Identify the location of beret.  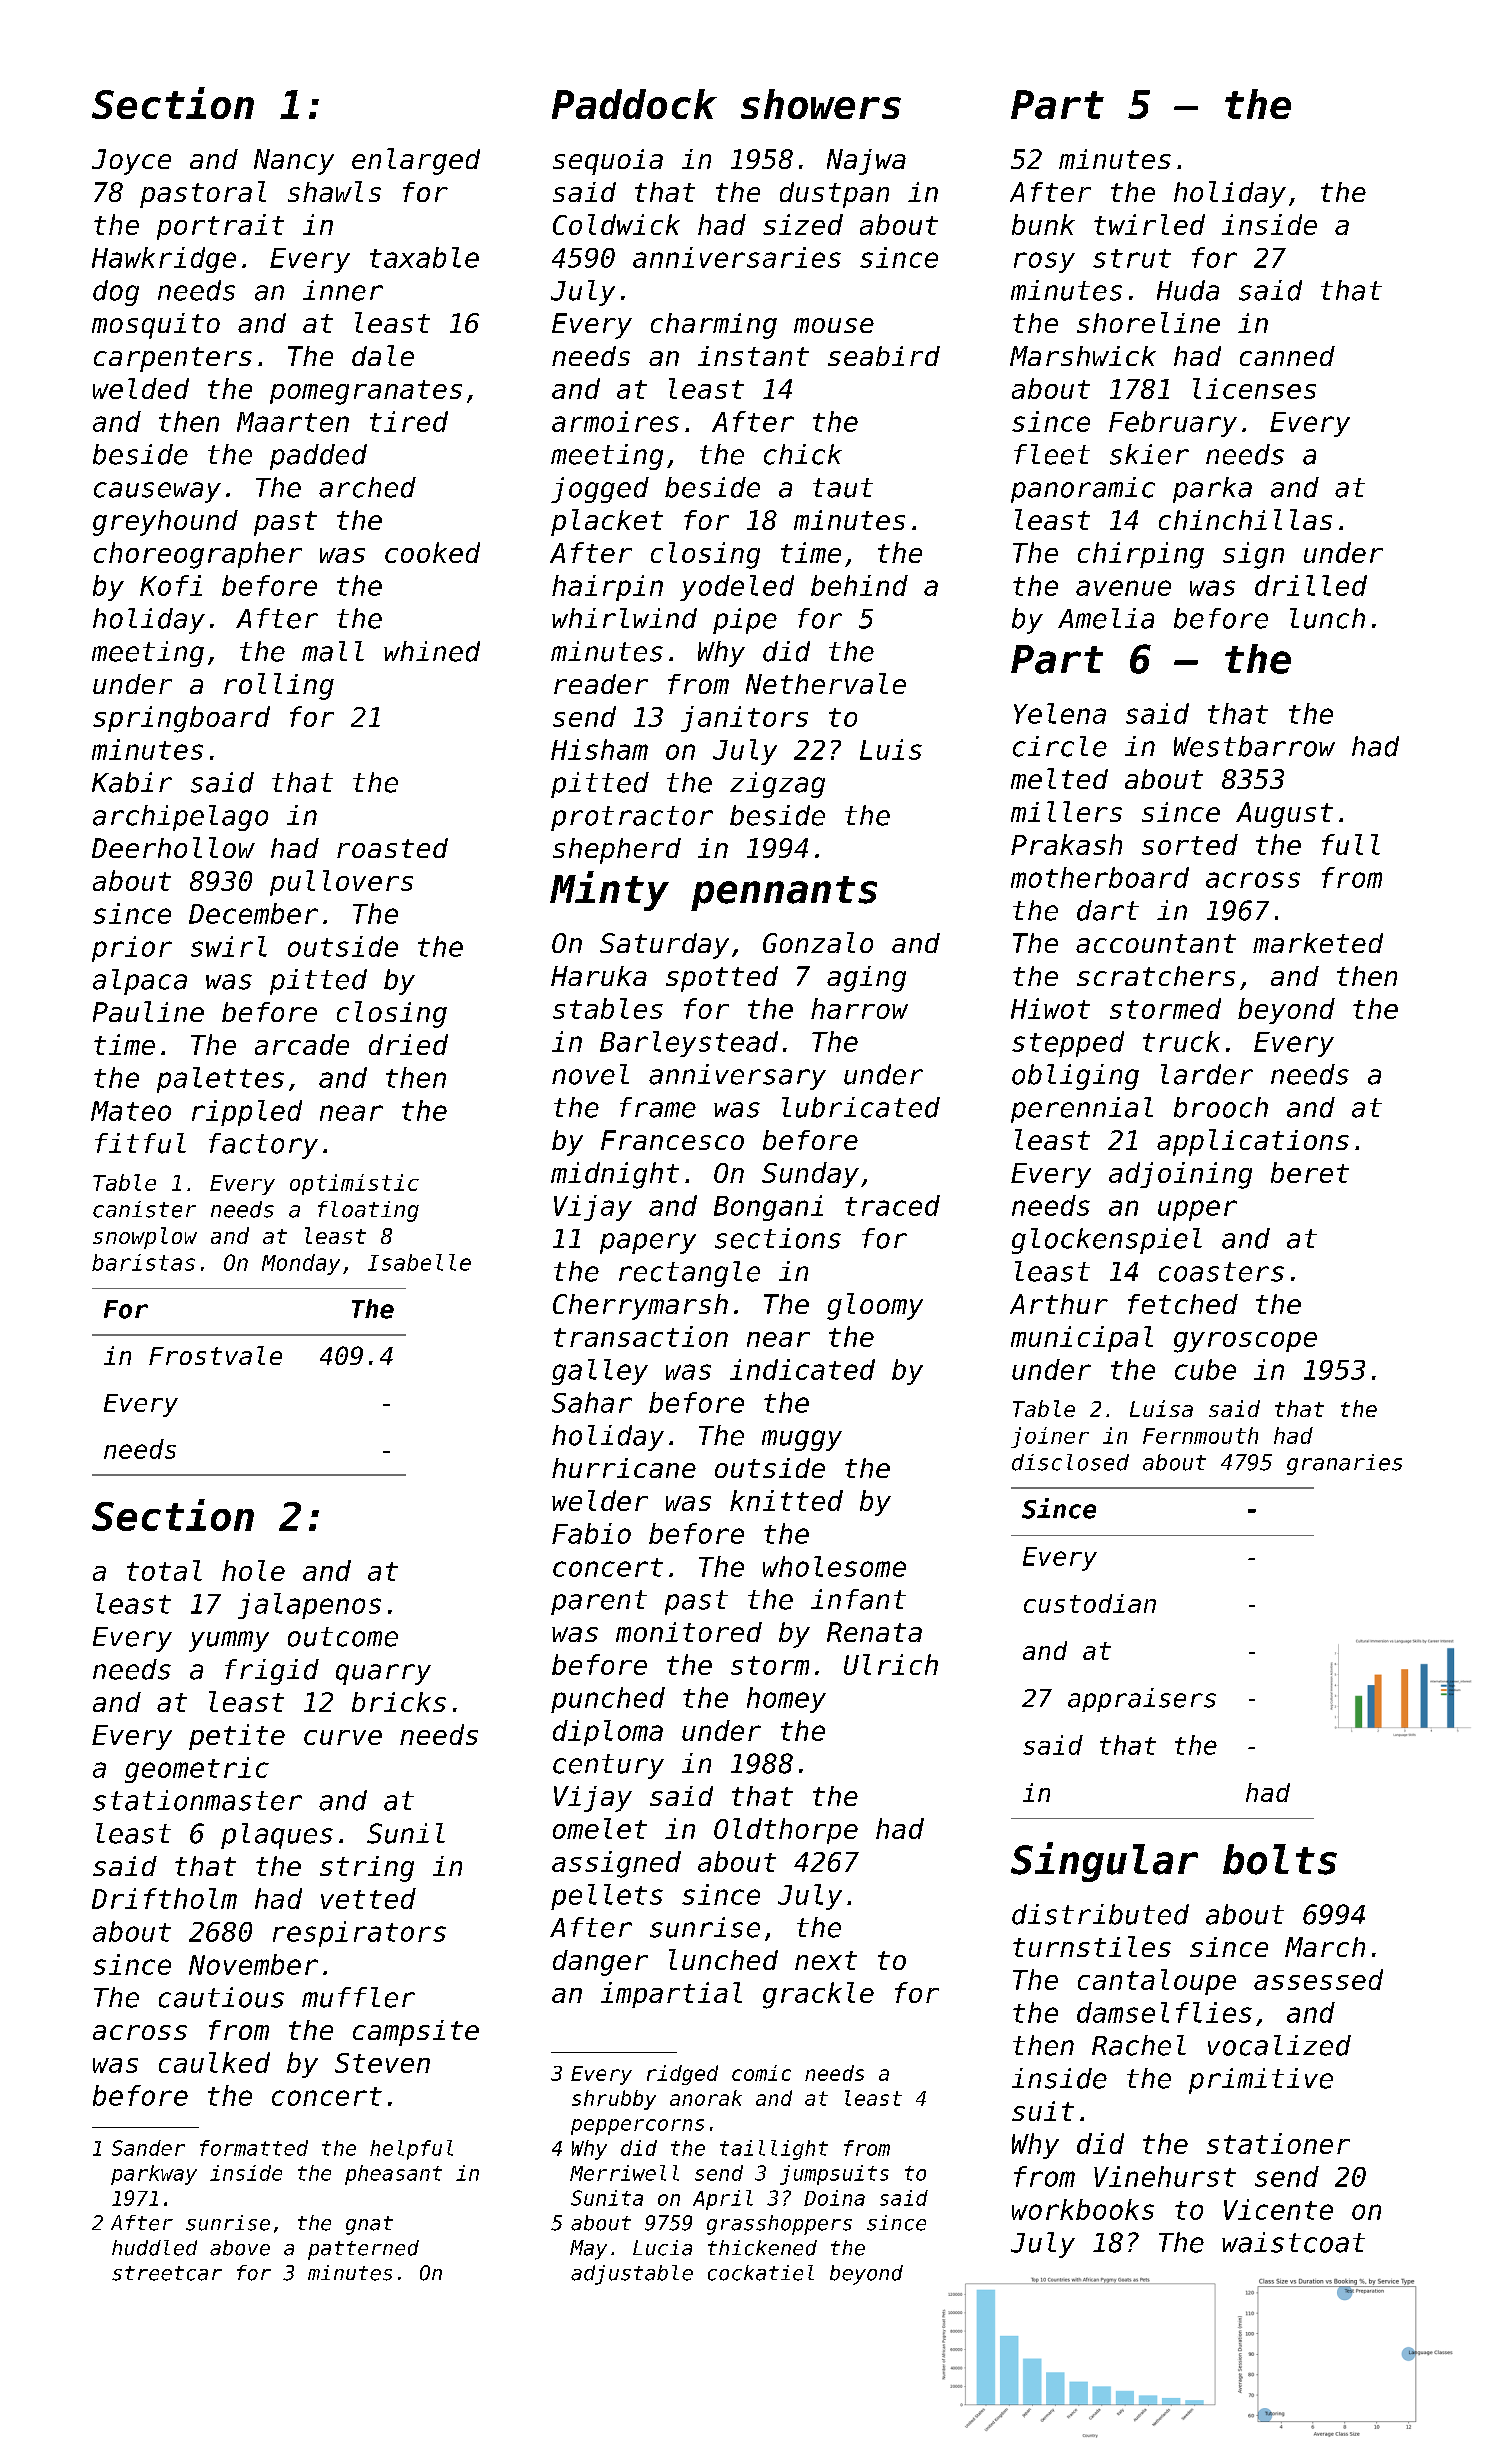
(1310, 1172).
